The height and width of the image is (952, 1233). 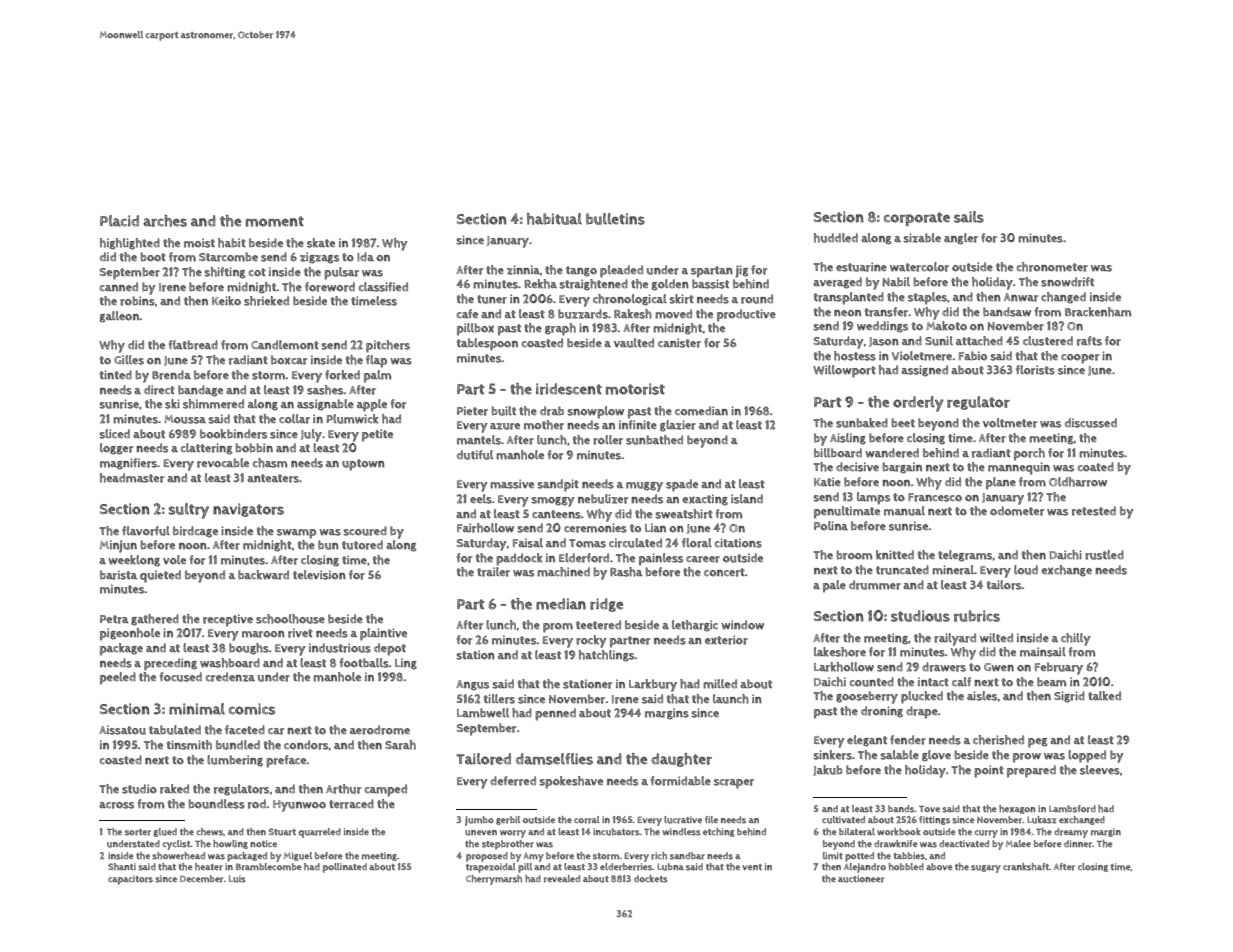 I want to click on chronometer, so click(x=1052, y=267).
